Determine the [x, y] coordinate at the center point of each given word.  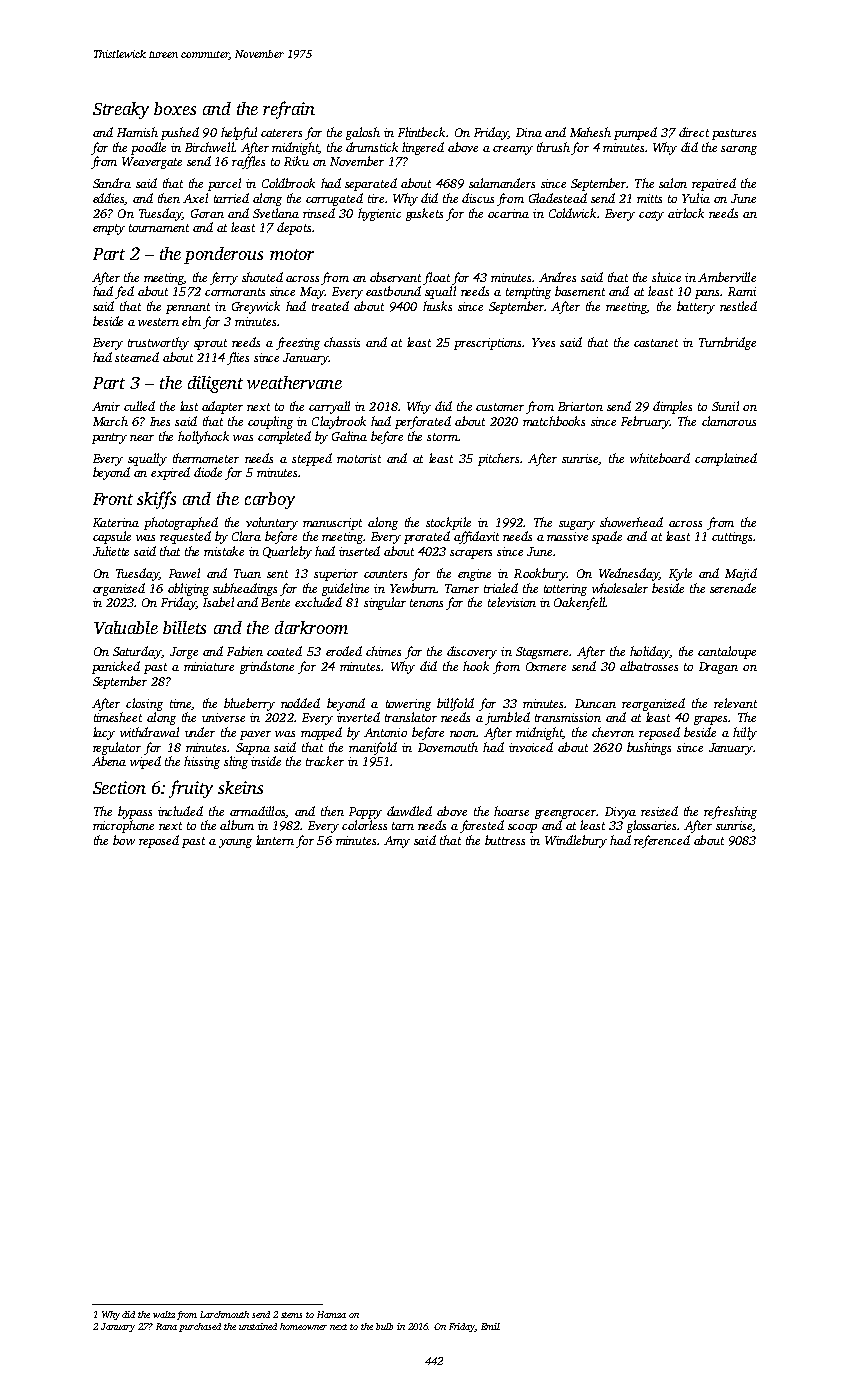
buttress [505, 840]
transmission [568, 717]
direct [694, 132]
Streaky [121, 110]
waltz [164, 1314]
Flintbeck [421, 132]
